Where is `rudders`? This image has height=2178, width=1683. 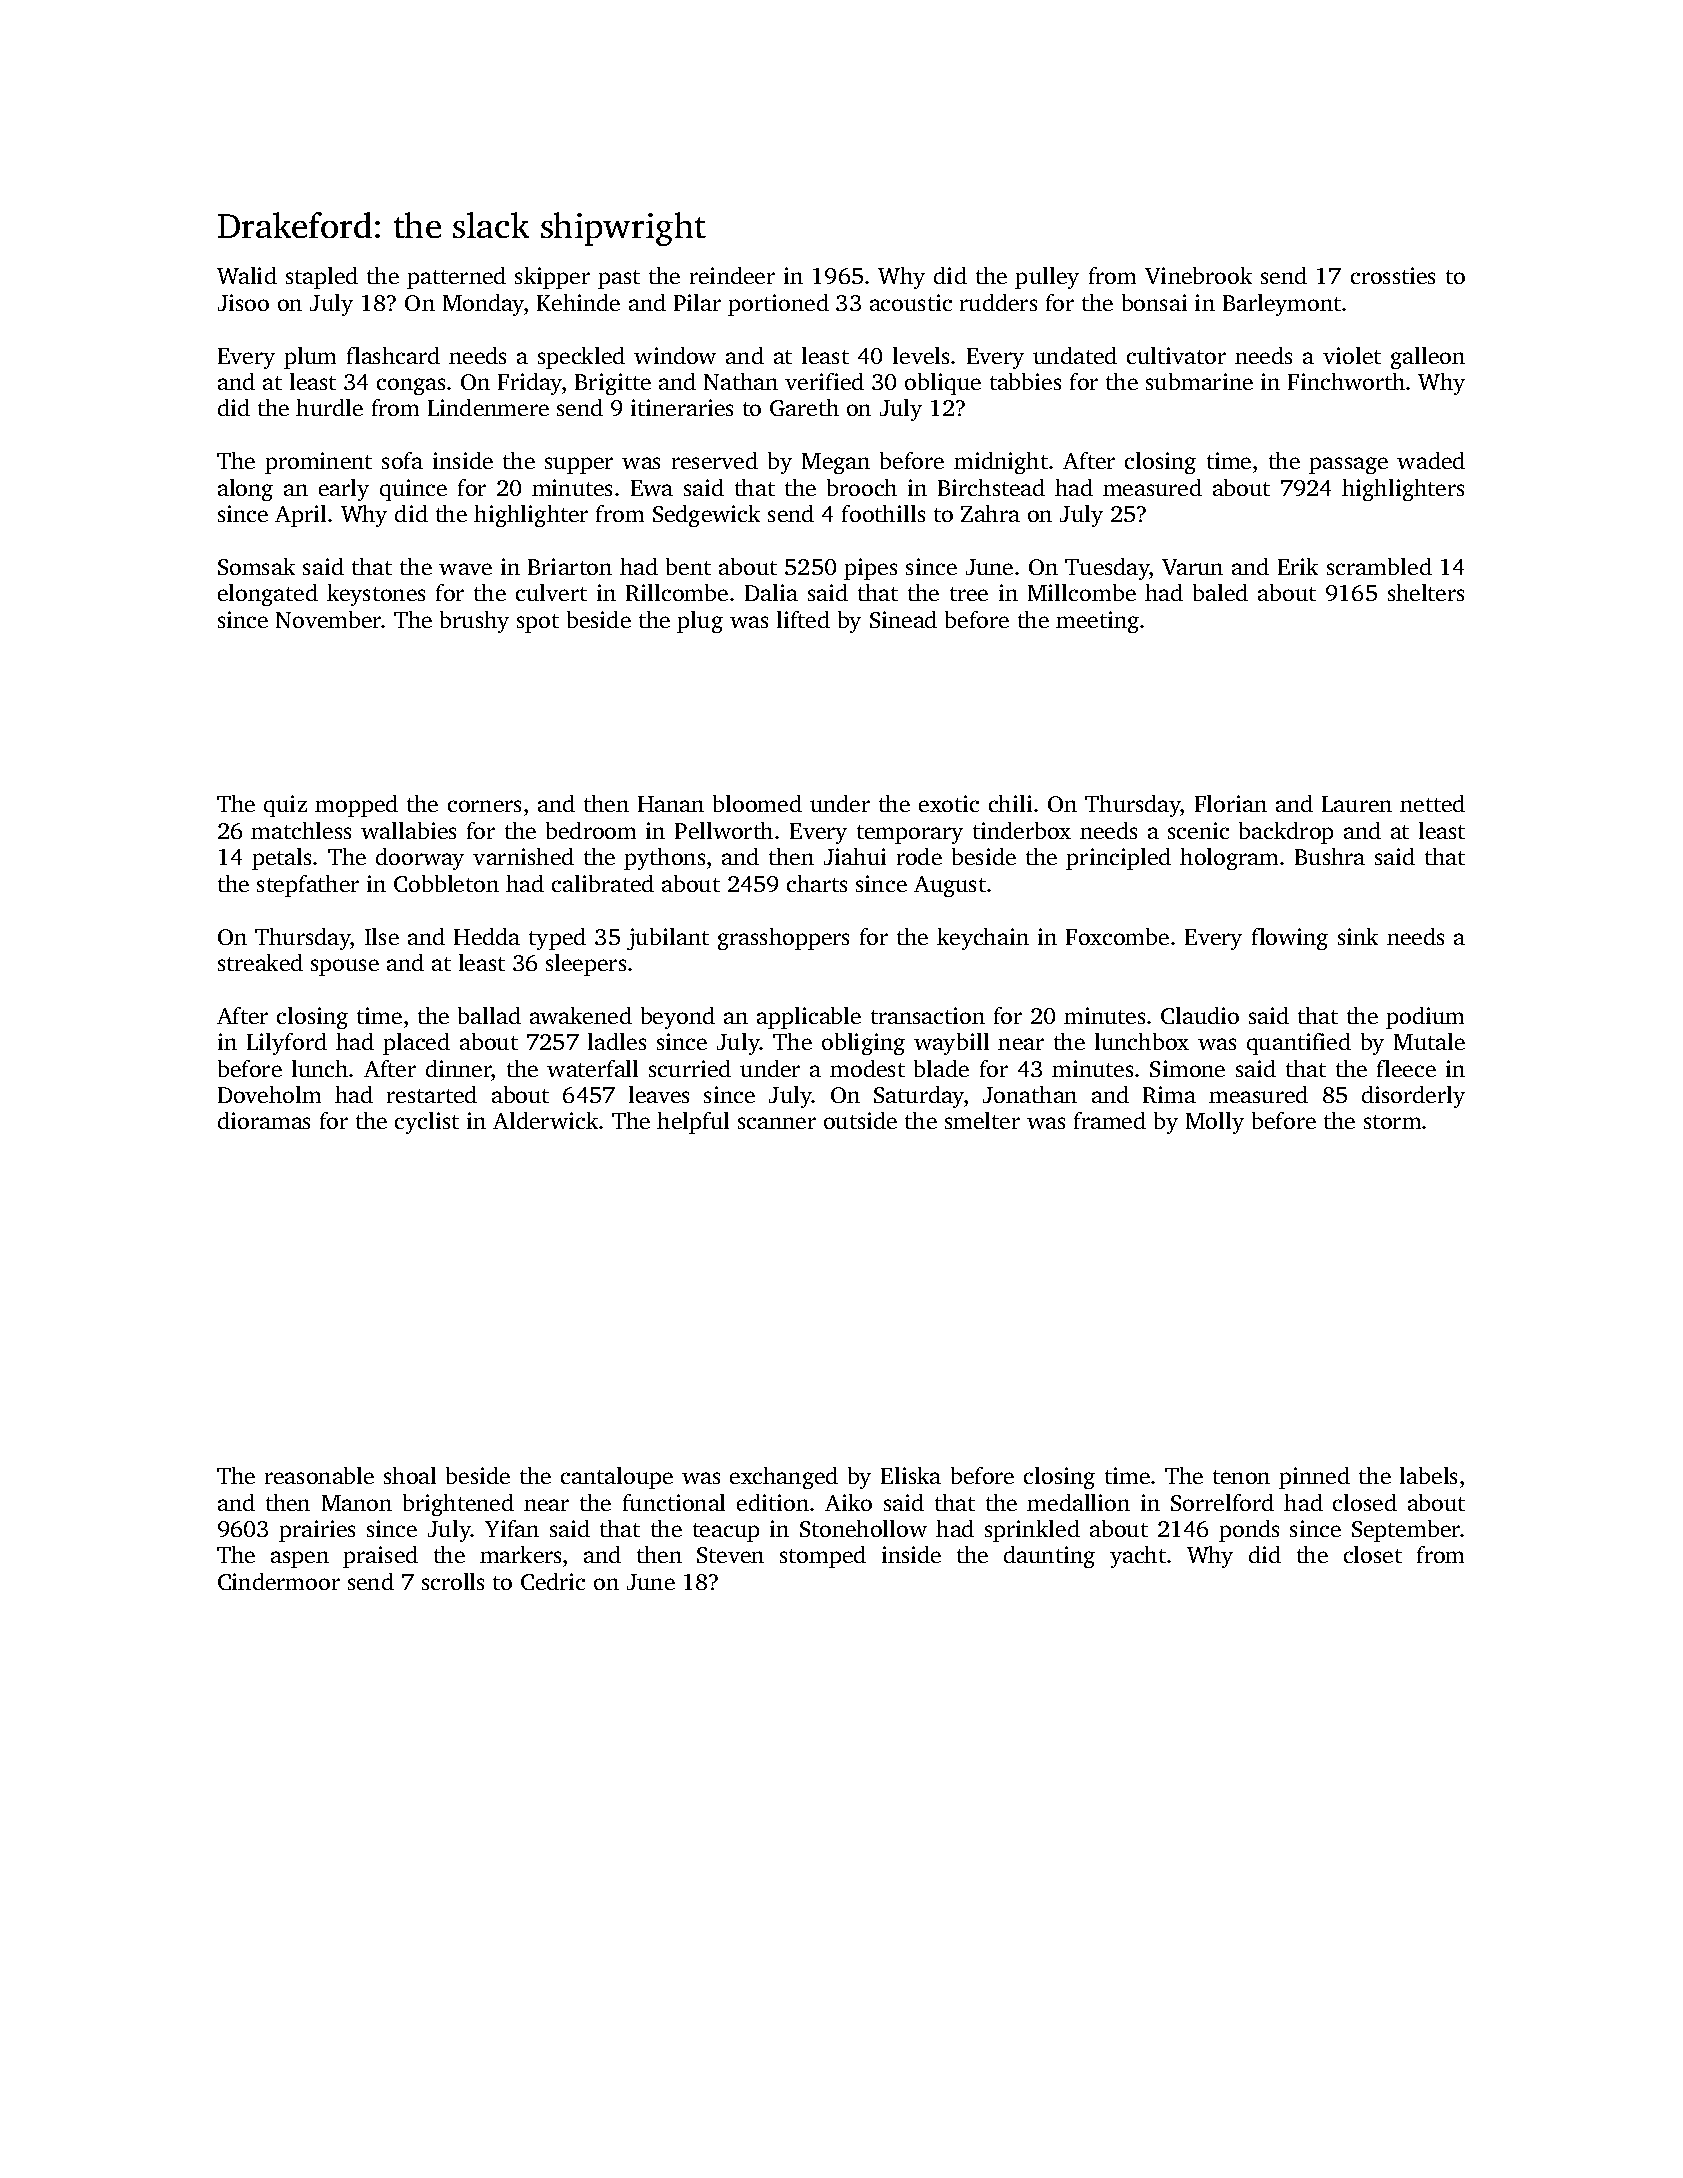
rudders is located at coordinates (998, 302).
